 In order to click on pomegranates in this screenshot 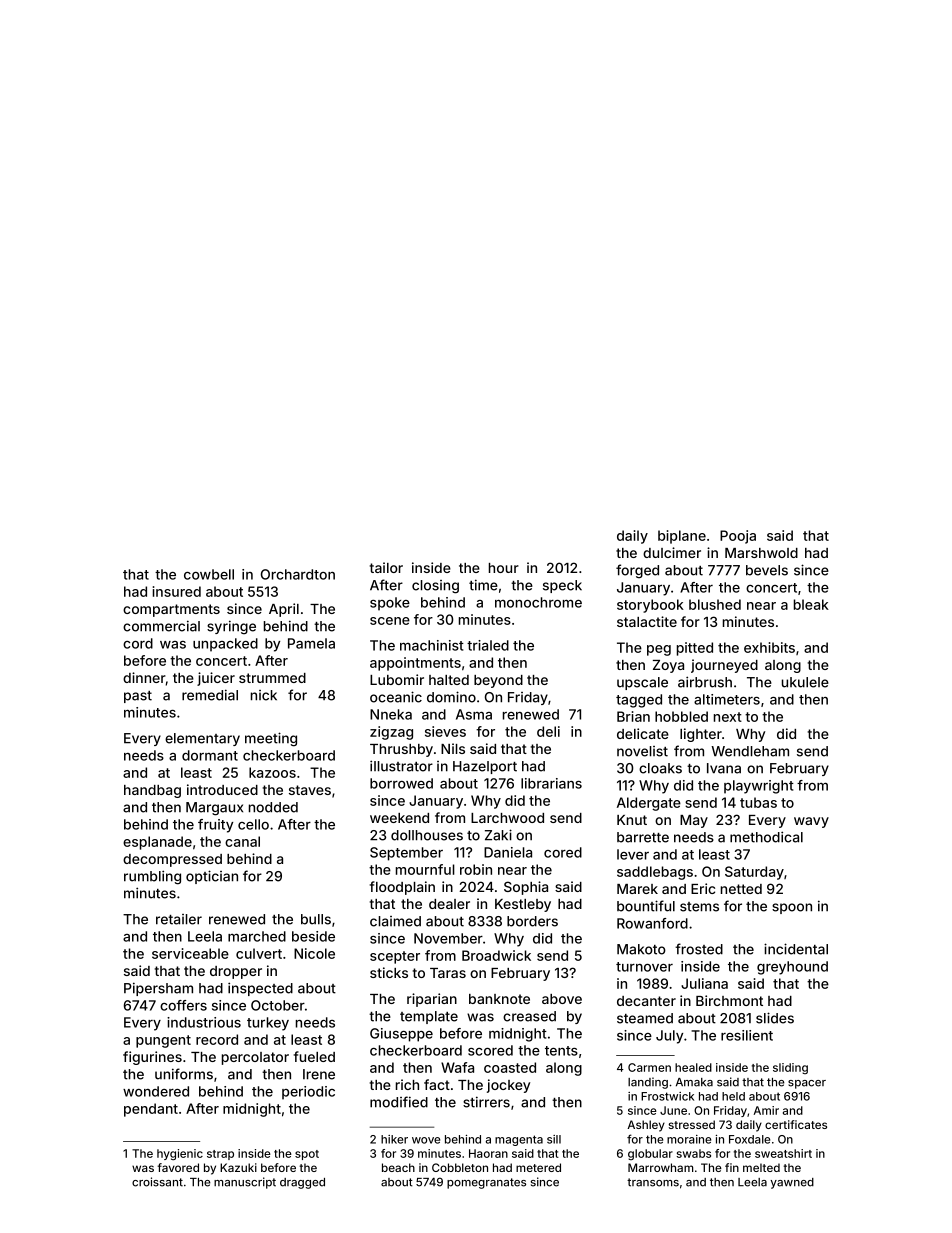, I will do `click(486, 1183)`.
